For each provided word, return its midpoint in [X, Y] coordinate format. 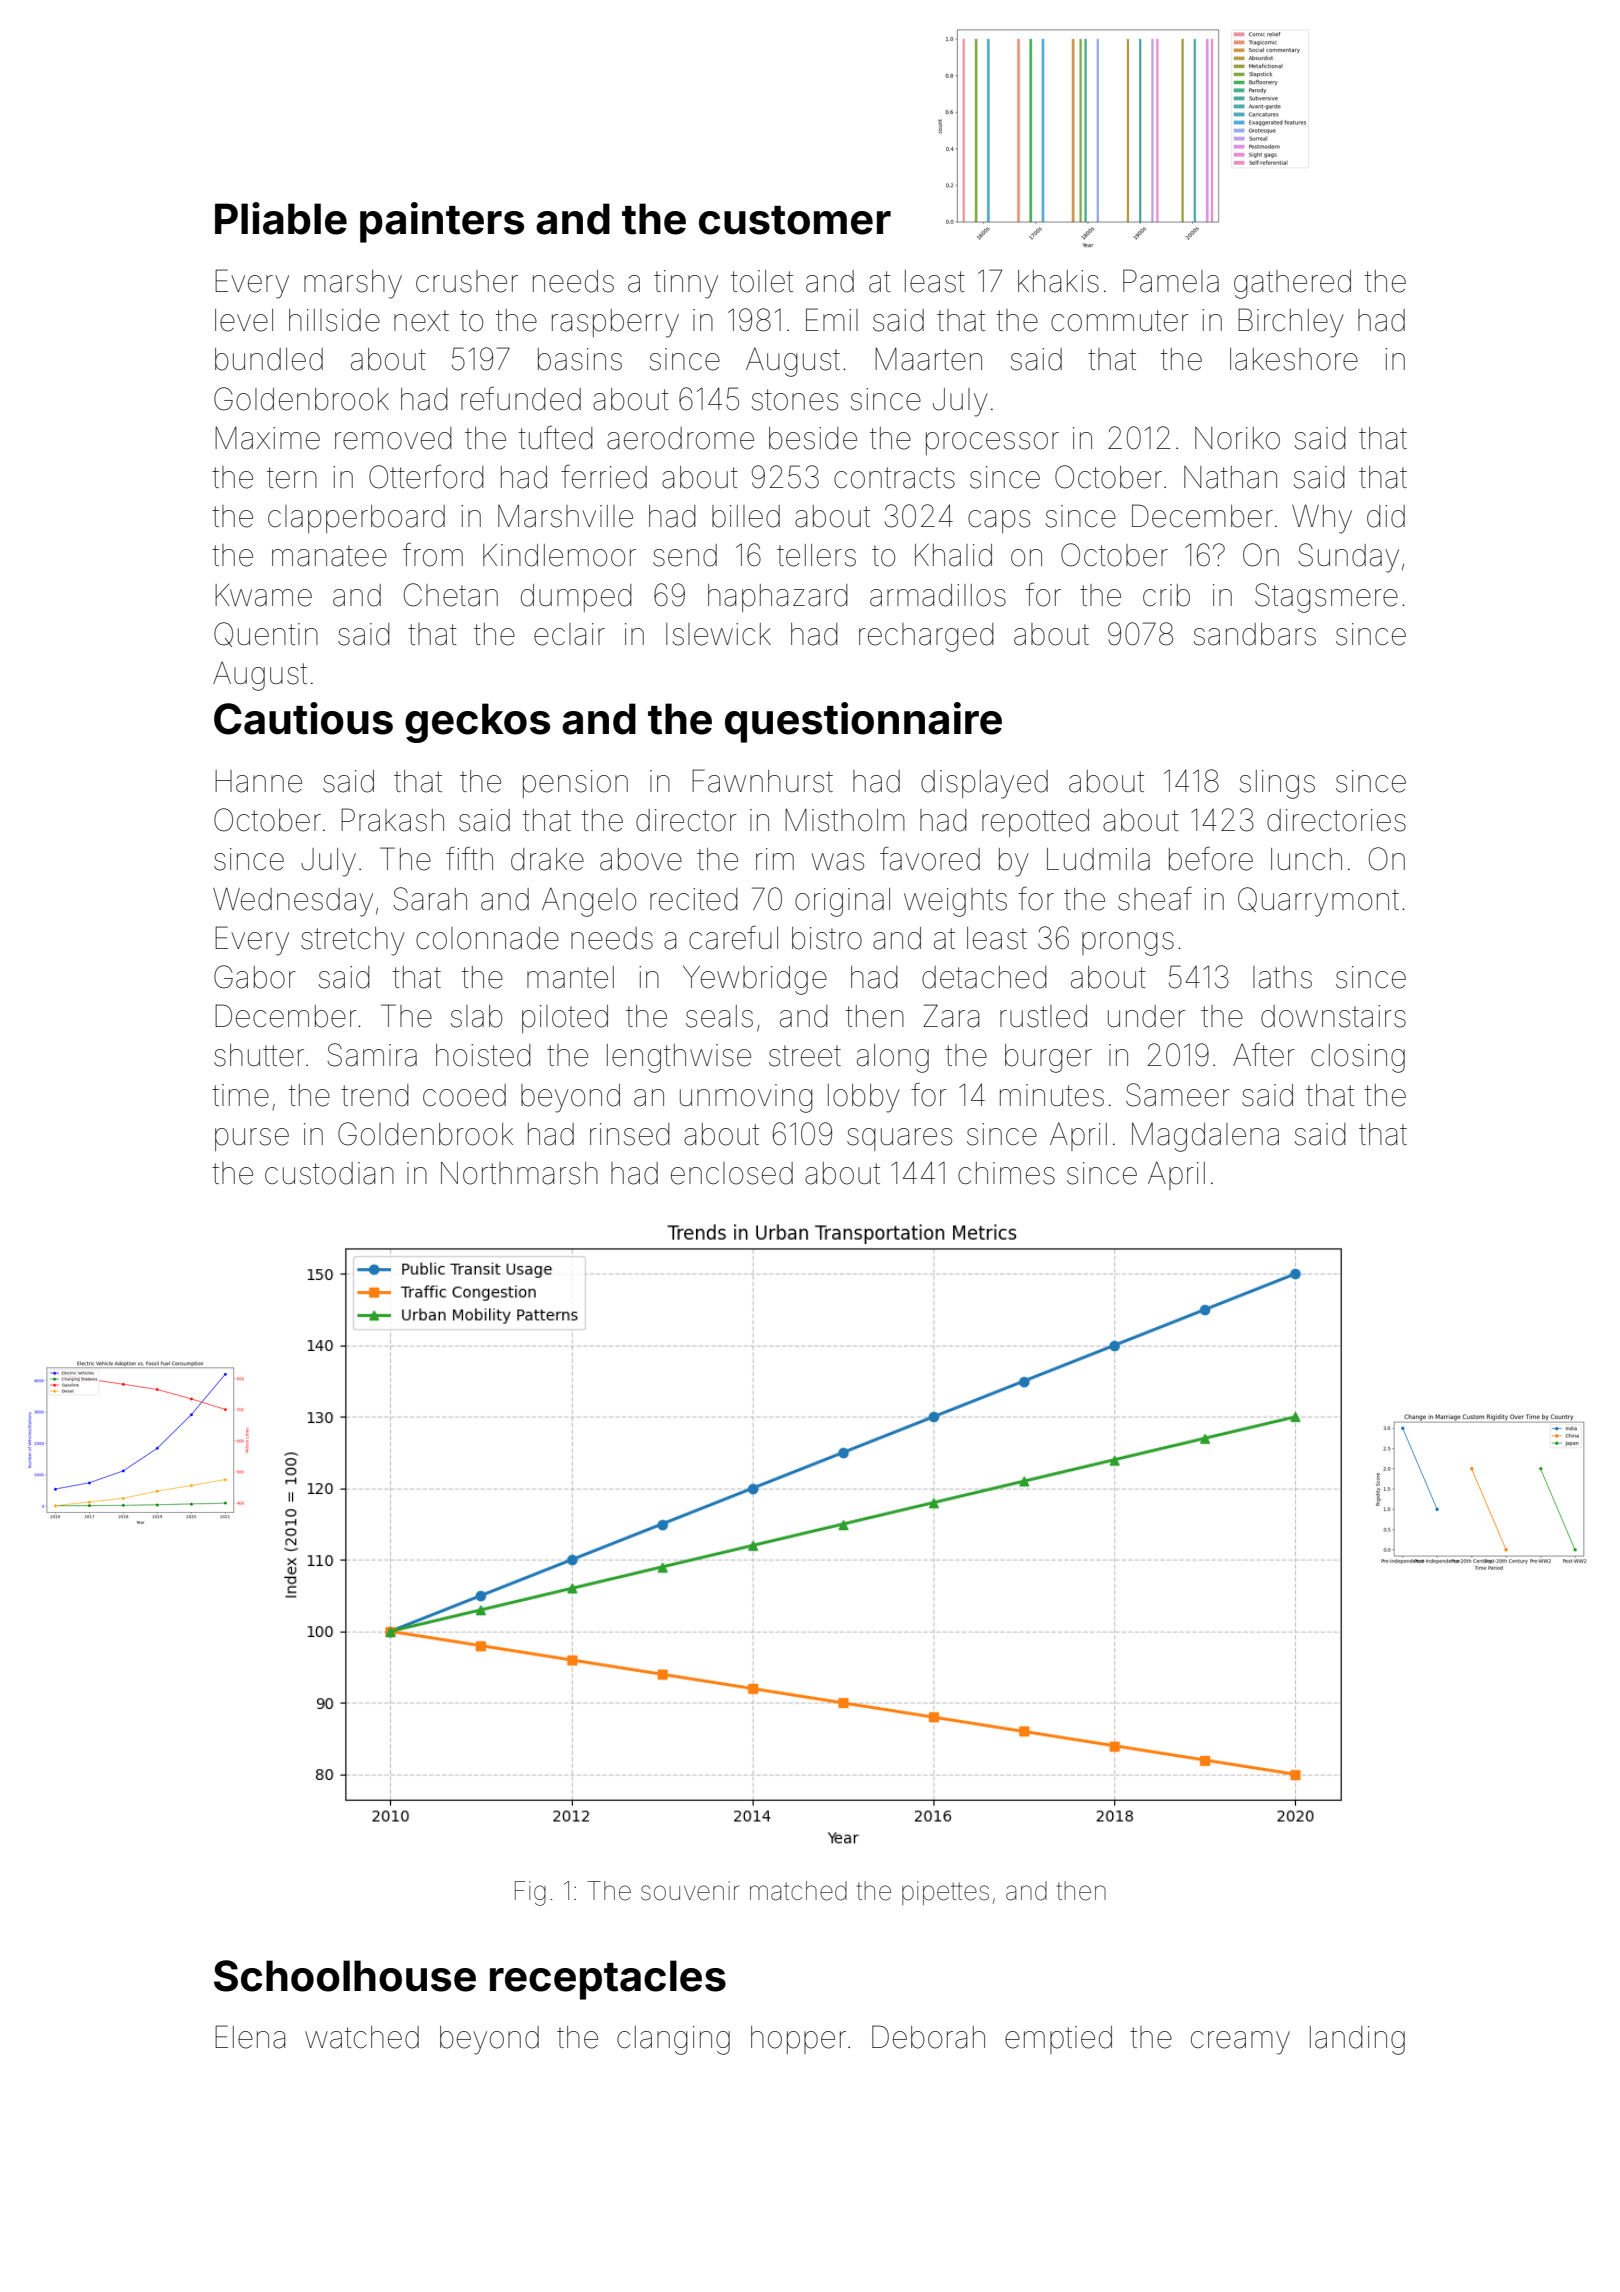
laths [1282, 977]
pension [575, 784]
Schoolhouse [345, 1976]
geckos [477, 723]
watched [362, 2037]
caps [999, 521]
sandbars [1255, 634]
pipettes [945, 1893]
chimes [1006, 1173]
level [244, 320]
